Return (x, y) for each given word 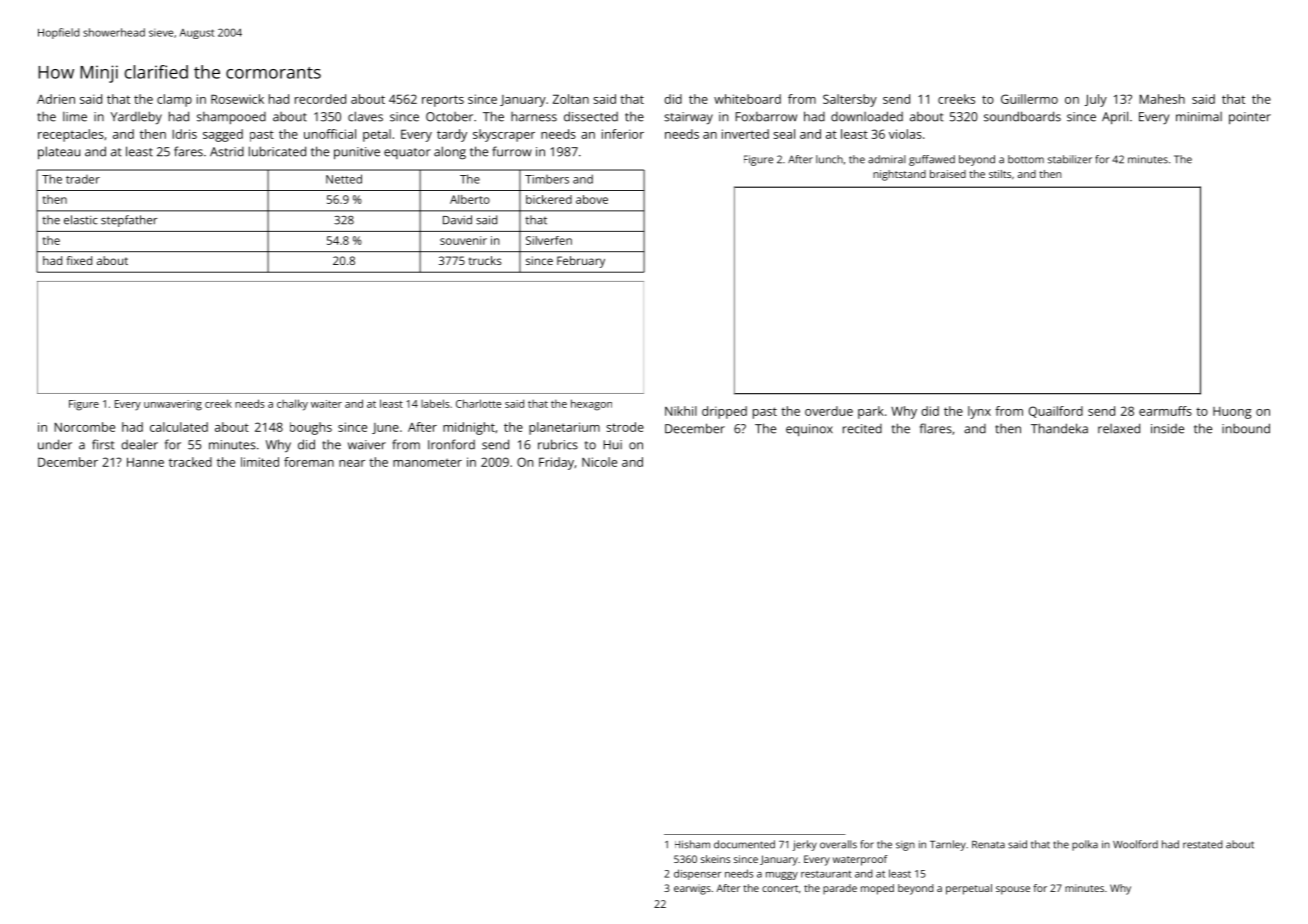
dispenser (697, 874)
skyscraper (504, 135)
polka (1085, 845)
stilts (1000, 174)
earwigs (692, 889)
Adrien (56, 99)
